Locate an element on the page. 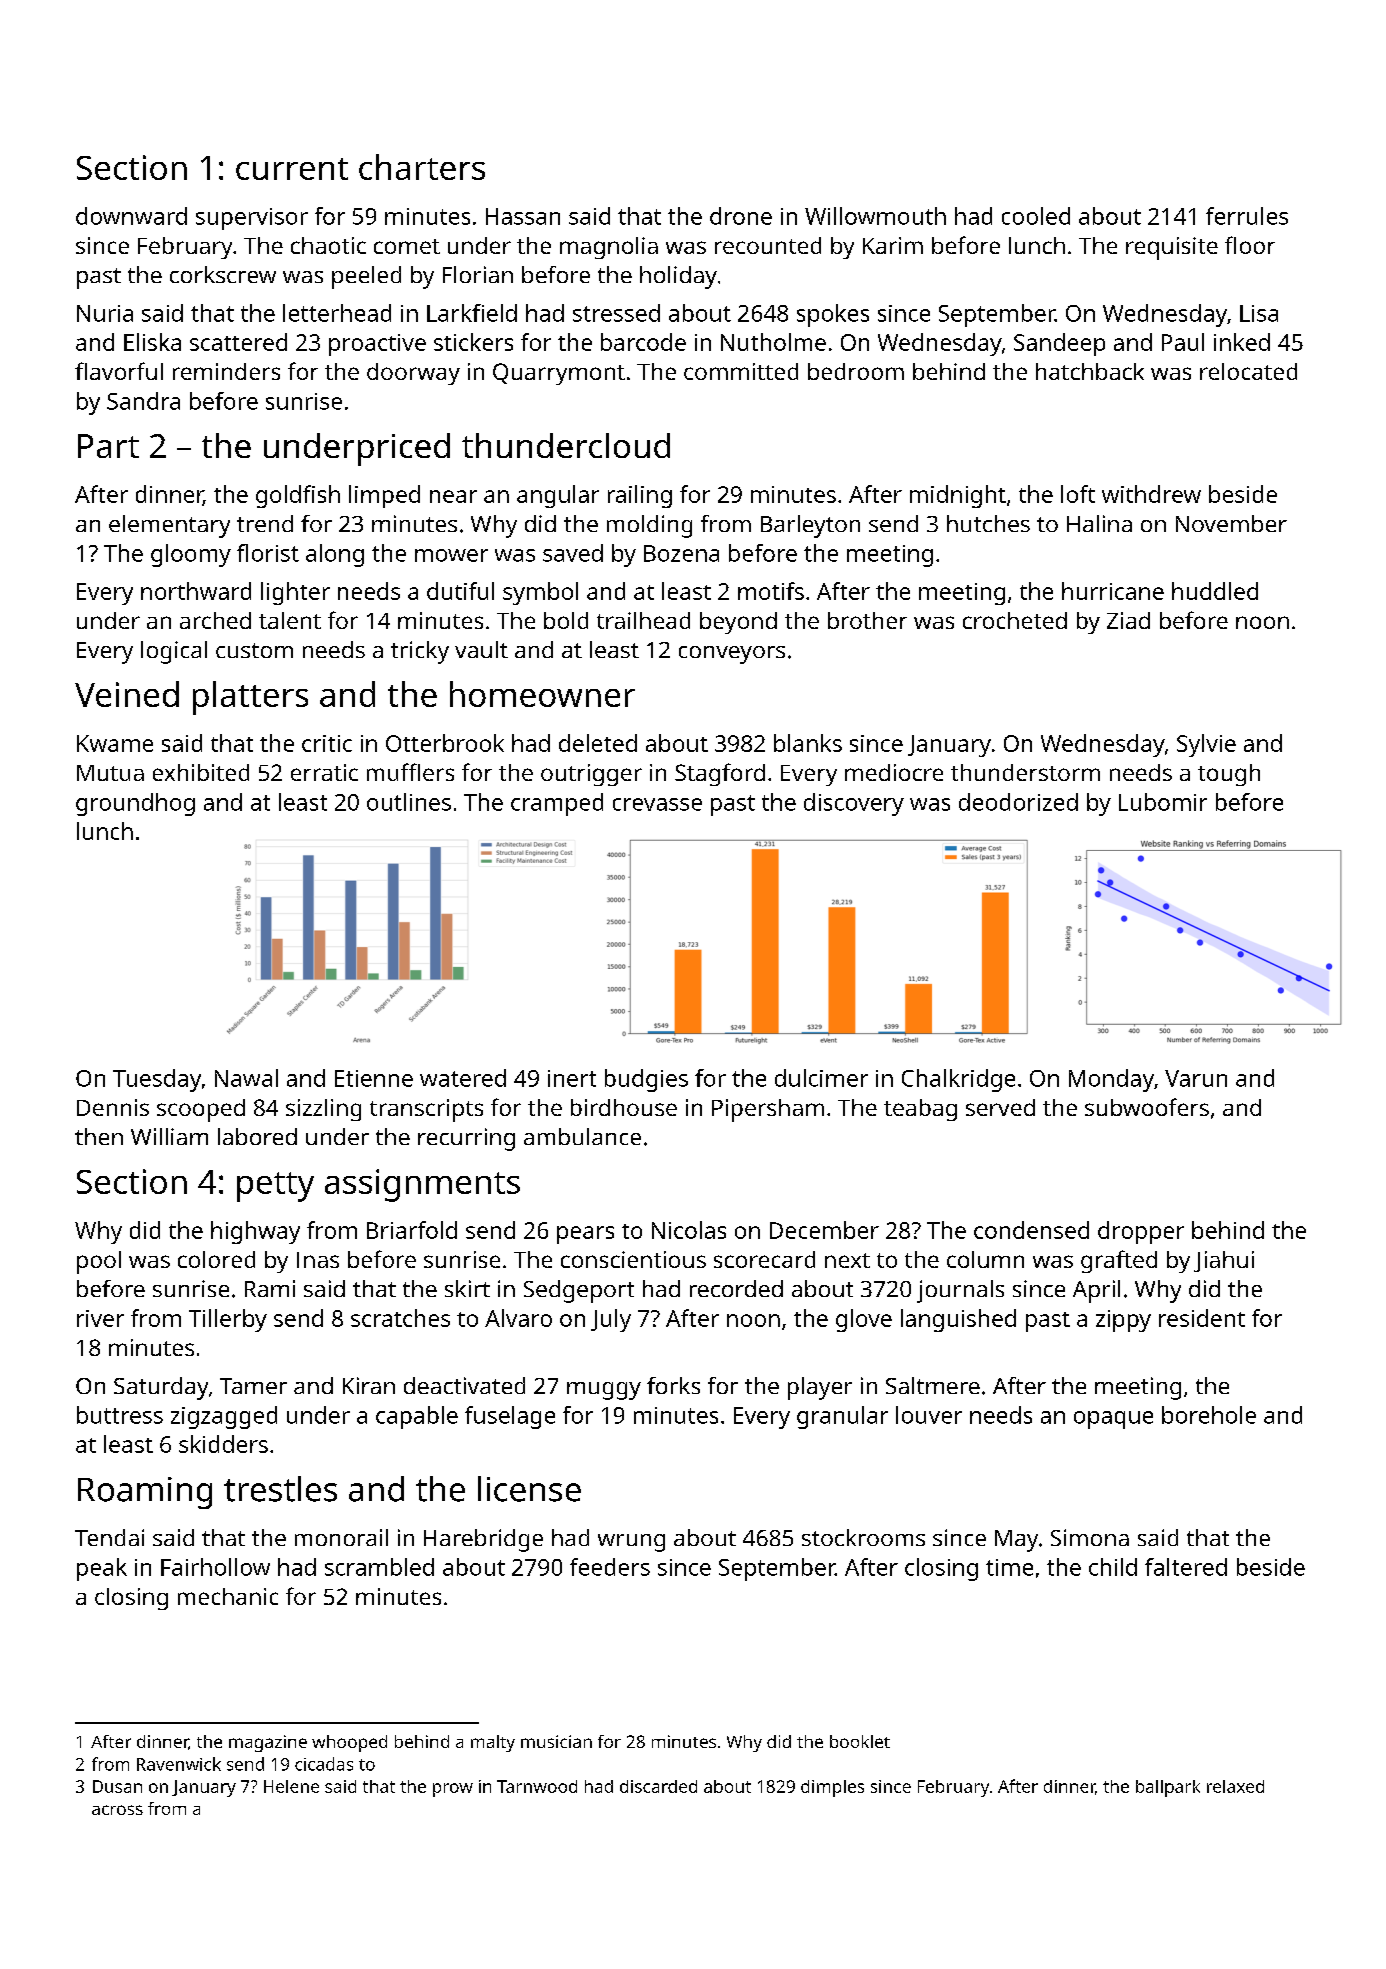  Veined is located at coordinates (127, 694).
